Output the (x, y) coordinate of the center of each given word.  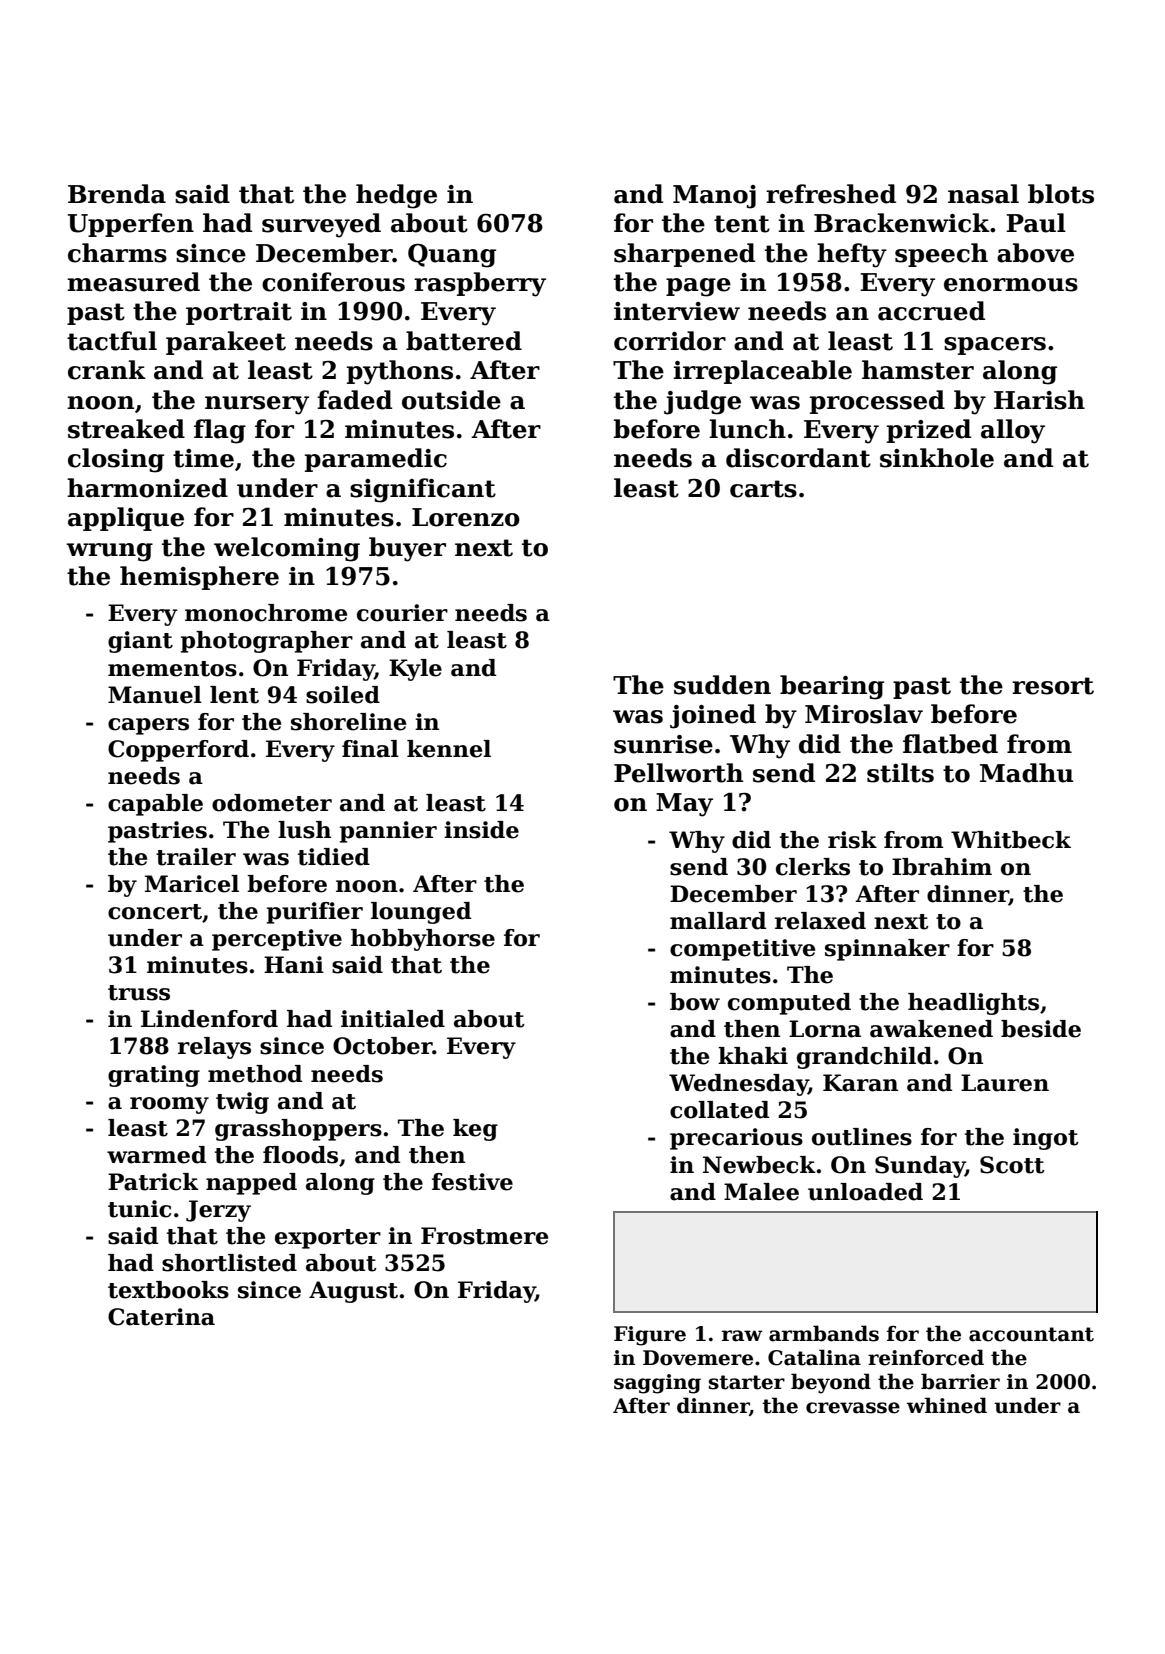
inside (481, 830)
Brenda (117, 194)
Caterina (161, 1317)
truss (139, 993)
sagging (657, 1384)
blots (1061, 194)
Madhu (1027, 773)
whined (946, 1405)
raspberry (480, 284)
